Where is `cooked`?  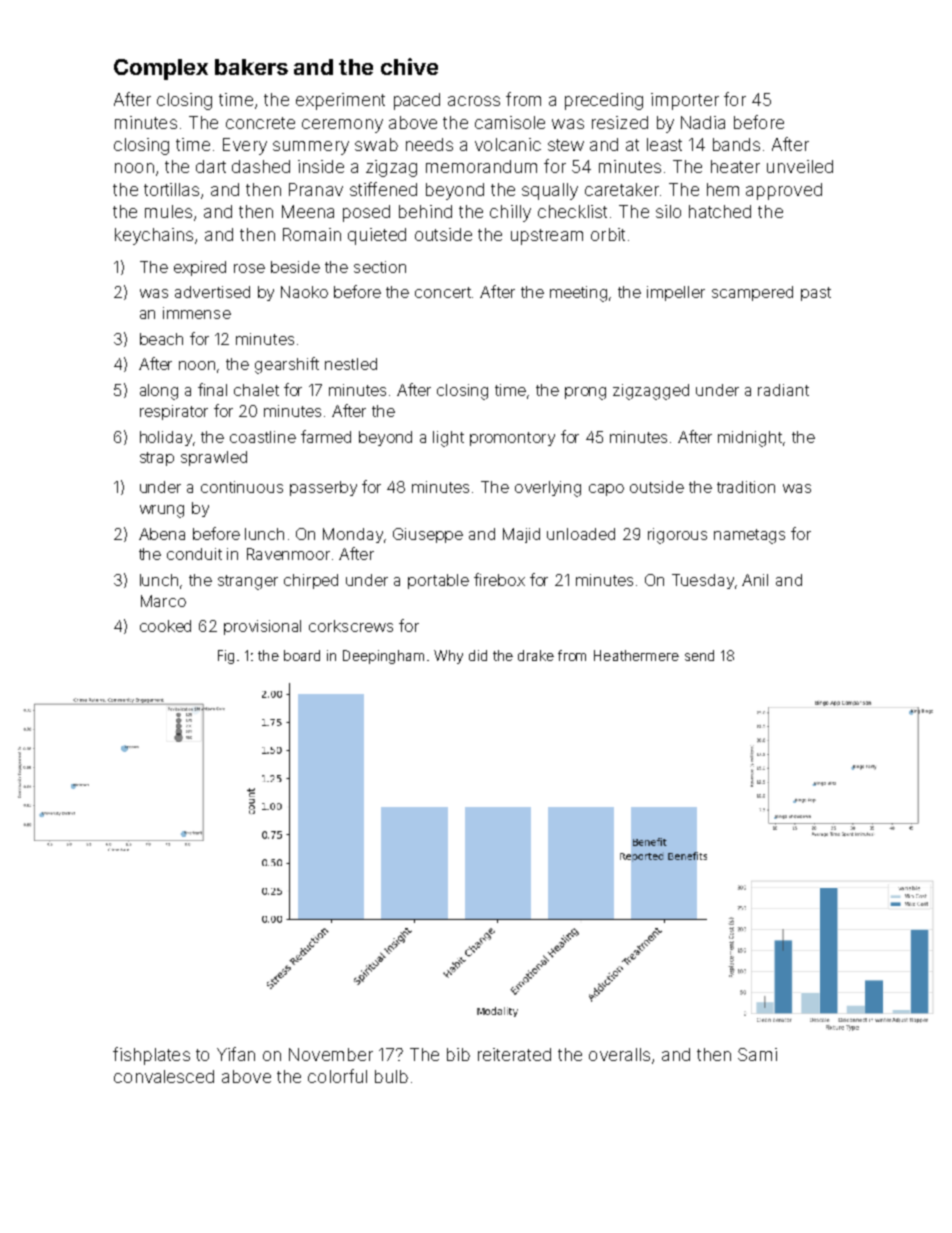 cooked is located at coordinates (165, 626).
